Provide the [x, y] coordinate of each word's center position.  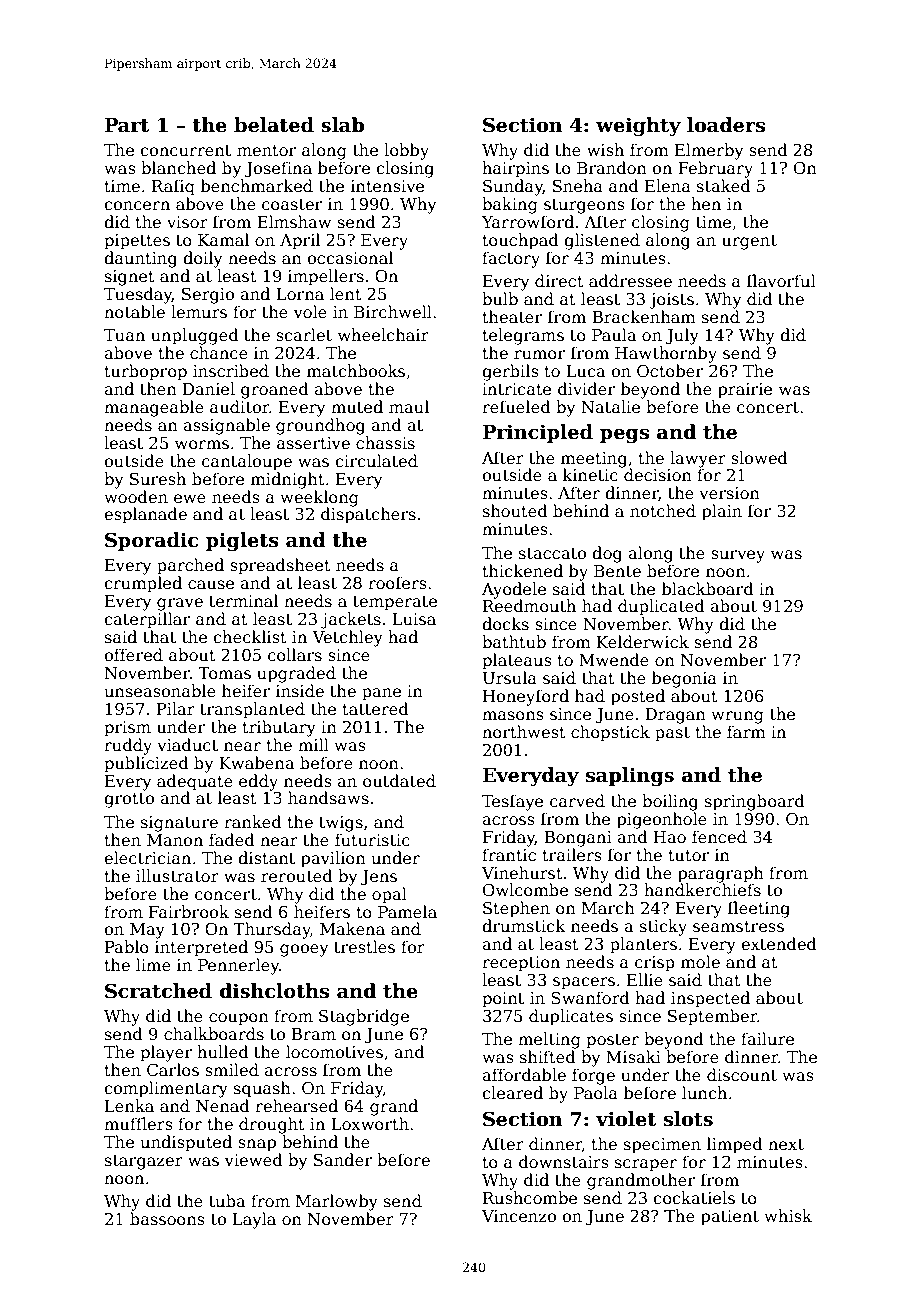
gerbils [510, 372]
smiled [232, 1069]
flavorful [781, 281]
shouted [515, 511]
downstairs [564, 1162]
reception [521, 964]
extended [779, 944]
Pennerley [238, 966]
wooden [136, 496]
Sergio [208, 296]
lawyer [698, 459]
